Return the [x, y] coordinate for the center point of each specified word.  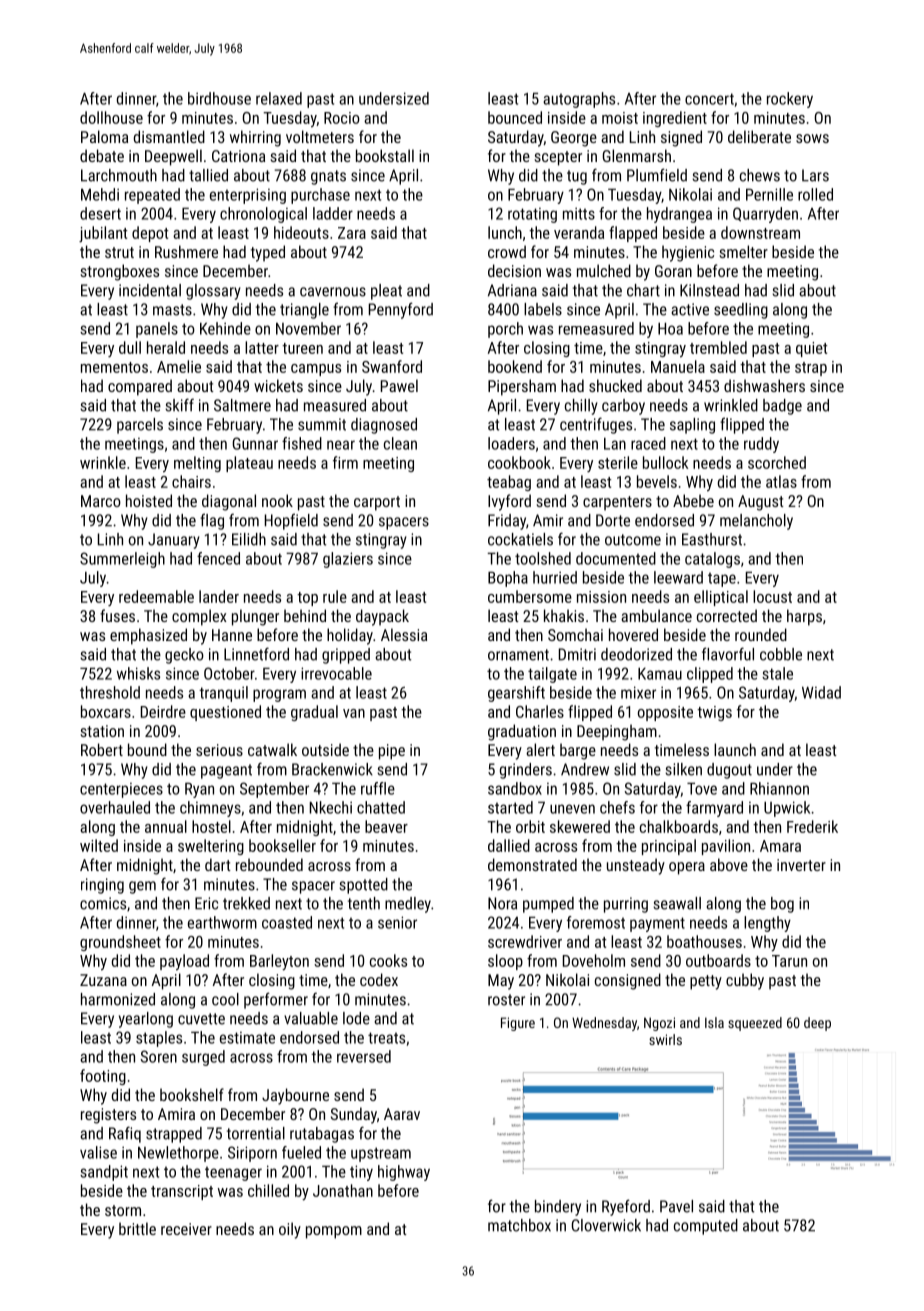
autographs [579, 100]
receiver [186, 1229]
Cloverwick [606, 1225]
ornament [518, 655]
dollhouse [111, 117]
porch [505, 330]
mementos [114, 367]
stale [777, 673]
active [690, 309]
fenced [218, 558]
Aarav [402, 1114]
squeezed [755, 1024]
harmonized [118, 999]
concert [709, 99]
